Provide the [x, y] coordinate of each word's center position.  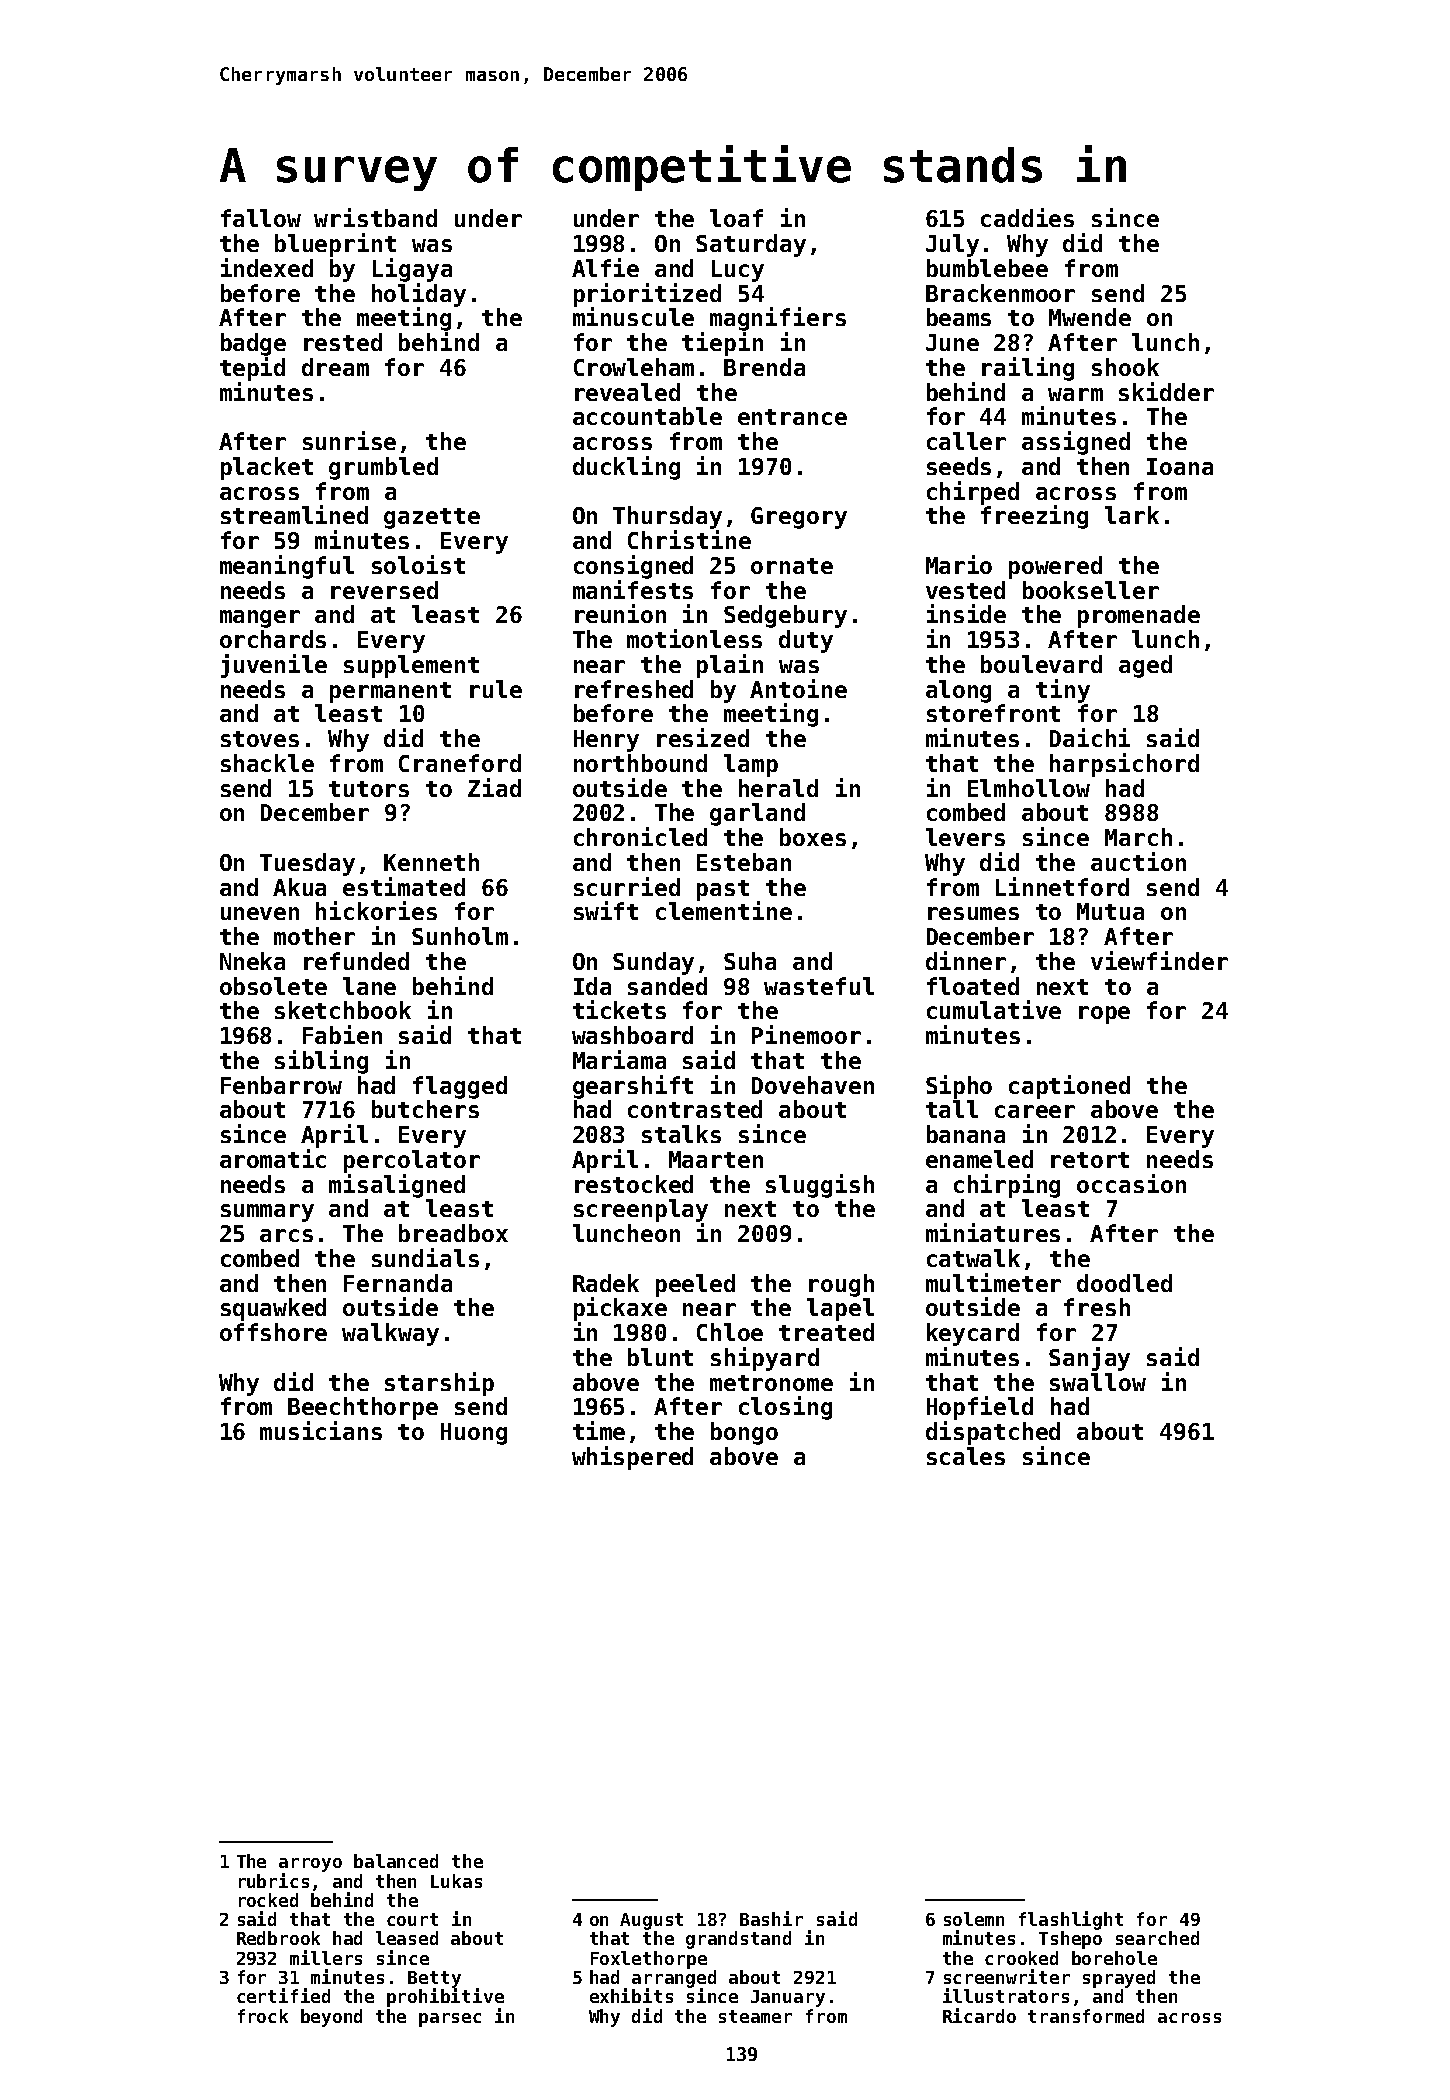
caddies [1027, 217]
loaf [736, 218]
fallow [261, 218]
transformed [1086, 2016]
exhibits [631, 1995]
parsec [450, 2020]
